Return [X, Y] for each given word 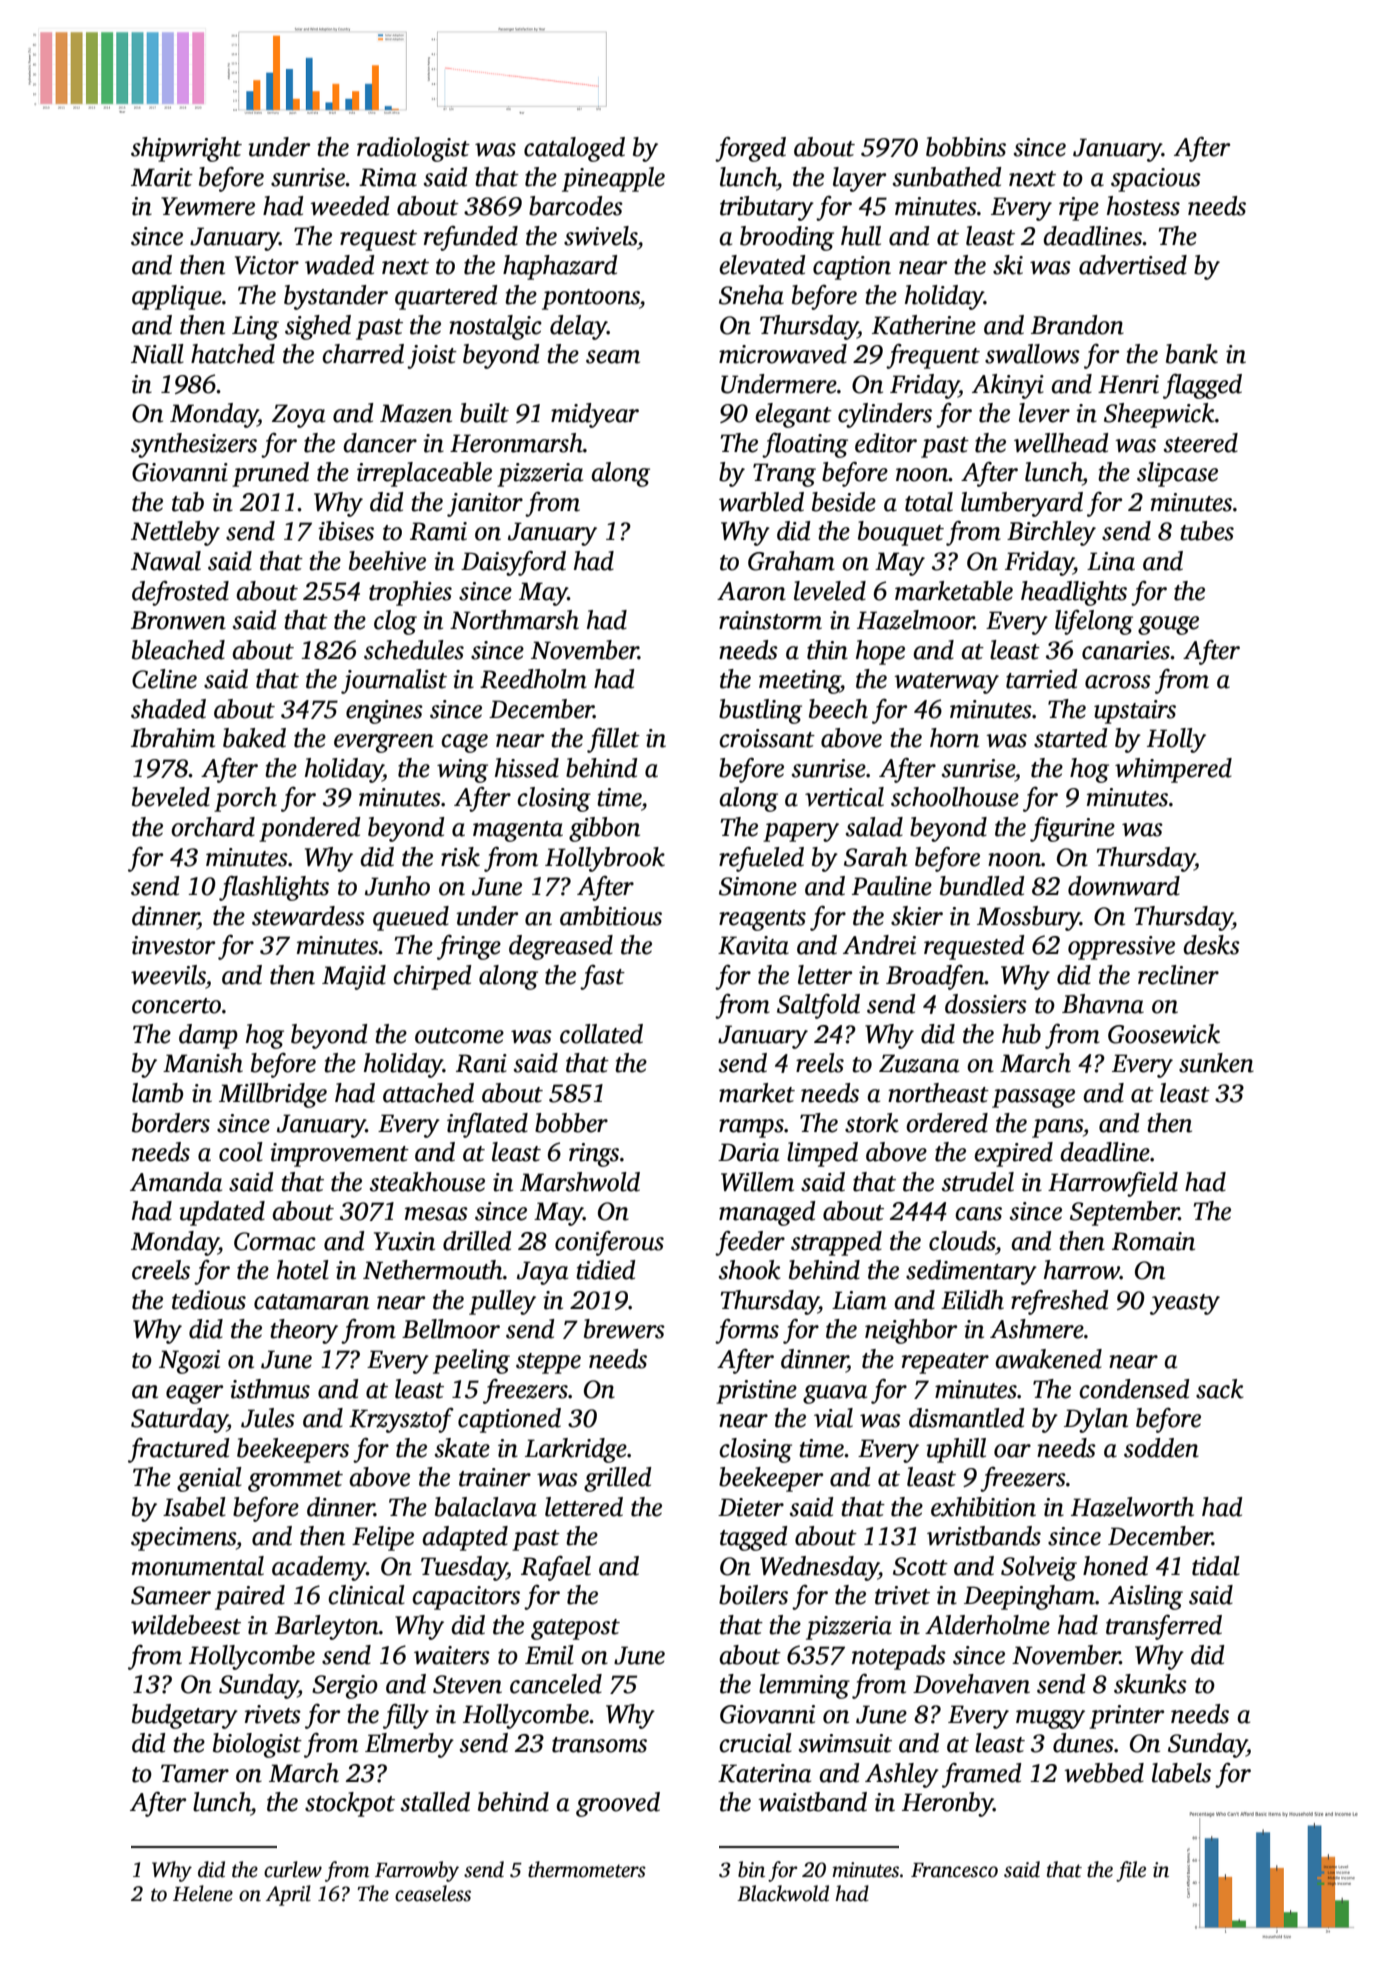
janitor [485, 505]
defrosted [180, 593]
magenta [518, 831]
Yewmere [208, 206]
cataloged [574, 149]
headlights [1074, 593]
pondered [310, 829]
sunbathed [947, 177]
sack [1220, 1389]
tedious [209, 1300]
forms [747, 1331]
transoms [599, 1745]
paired [250, 1597]
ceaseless [433, 1893]
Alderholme [987, 1625]
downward [1124, 886]
